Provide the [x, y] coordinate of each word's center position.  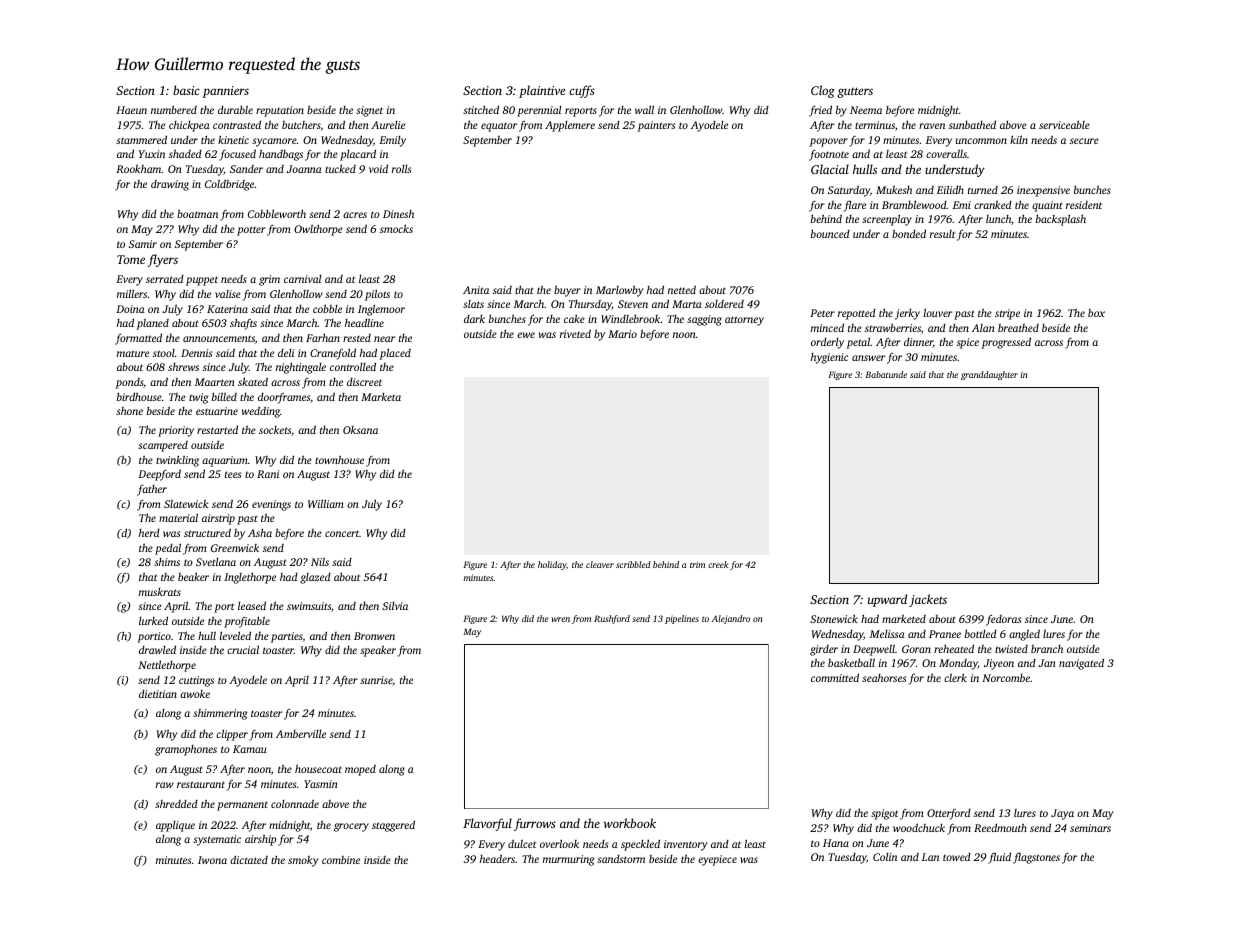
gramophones [186, 750]
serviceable [1064, 124]
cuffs [582, 91]
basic [186, 90]
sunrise [376, 680]
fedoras [1003, 620]
